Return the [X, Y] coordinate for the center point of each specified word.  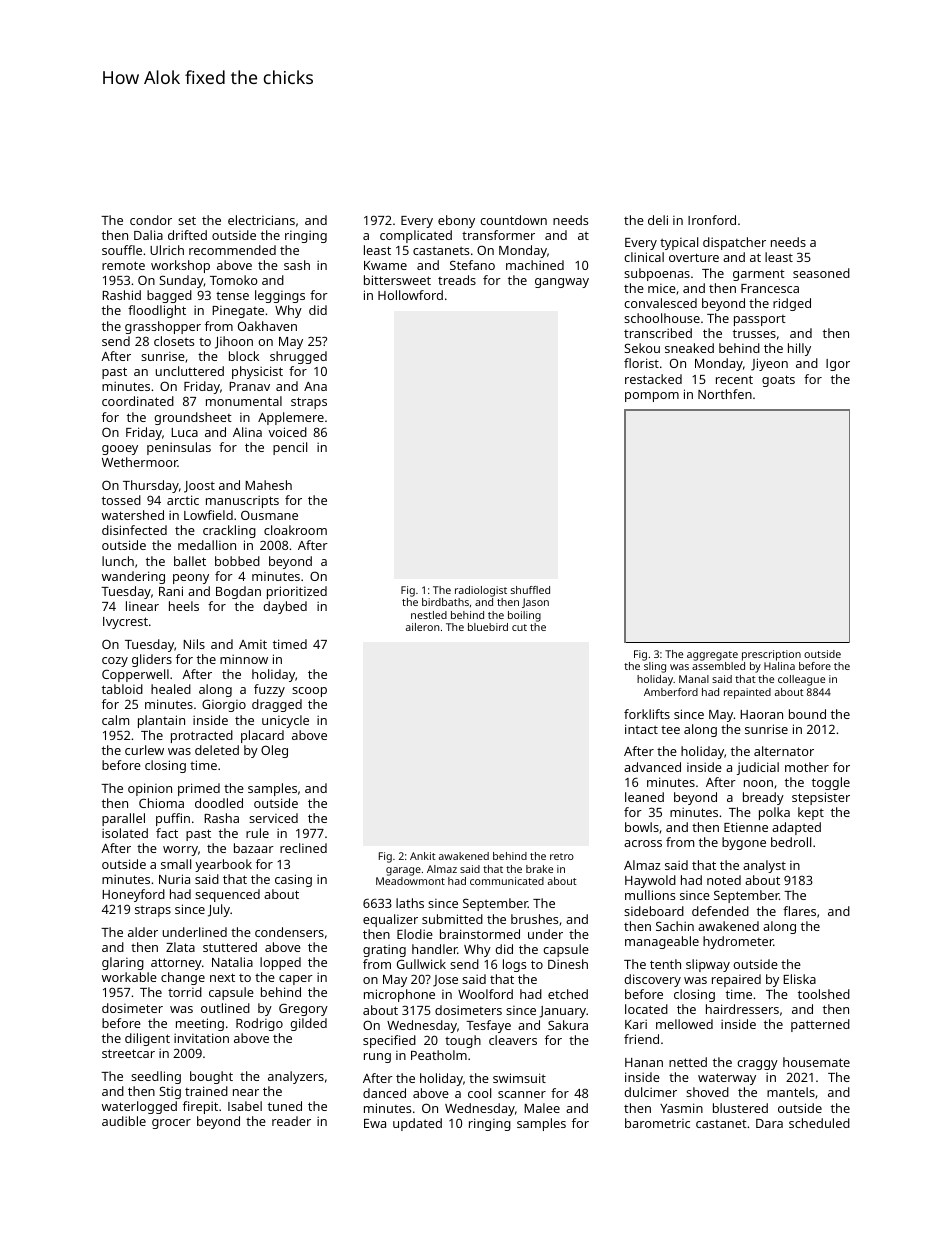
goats [778, 381]
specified [389, 1041]
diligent [147, 1039]
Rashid [121, 295]
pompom [652, 397]
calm [115, 720]
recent [734, 379]
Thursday [151, 486]
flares [799, 911]
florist [641, 363]
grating [384, 950]
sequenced [227, 895]
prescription [771, 655]
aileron [422, 627]
